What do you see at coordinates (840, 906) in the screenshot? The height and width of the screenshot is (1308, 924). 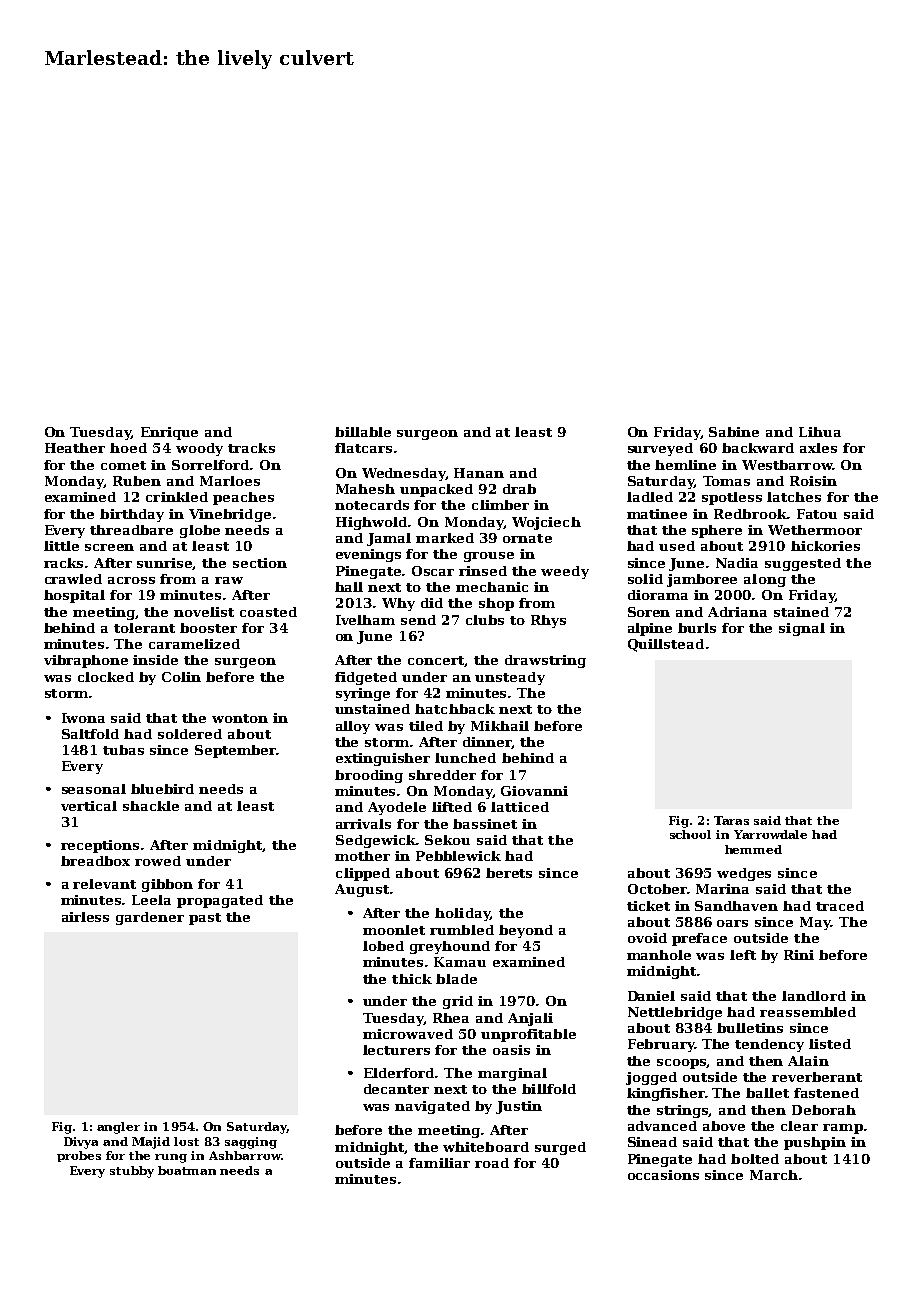 I see `traced` at bounding box center [840, 906].
